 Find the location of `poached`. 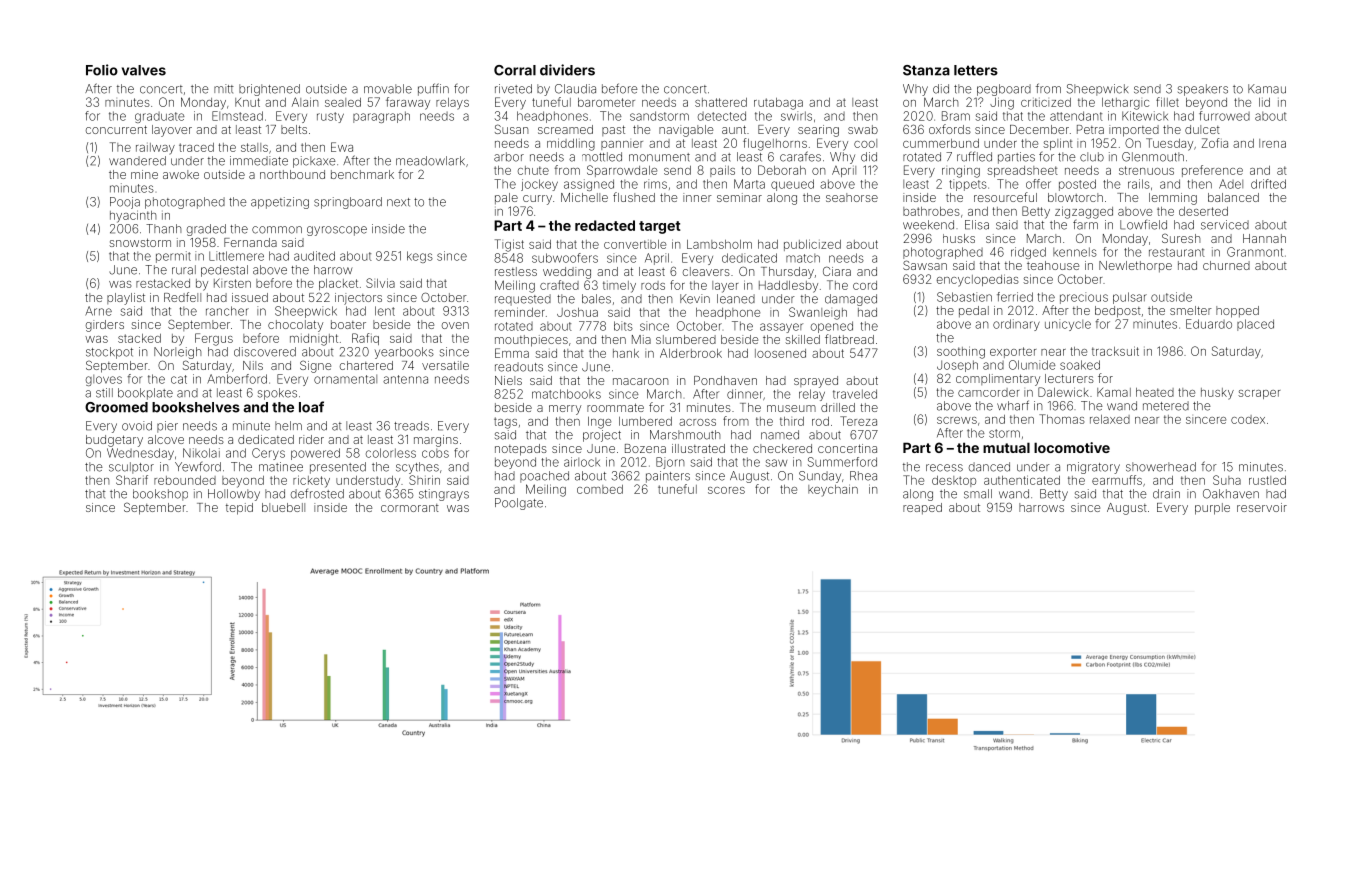

poached is located at coordinates (544, 477).
